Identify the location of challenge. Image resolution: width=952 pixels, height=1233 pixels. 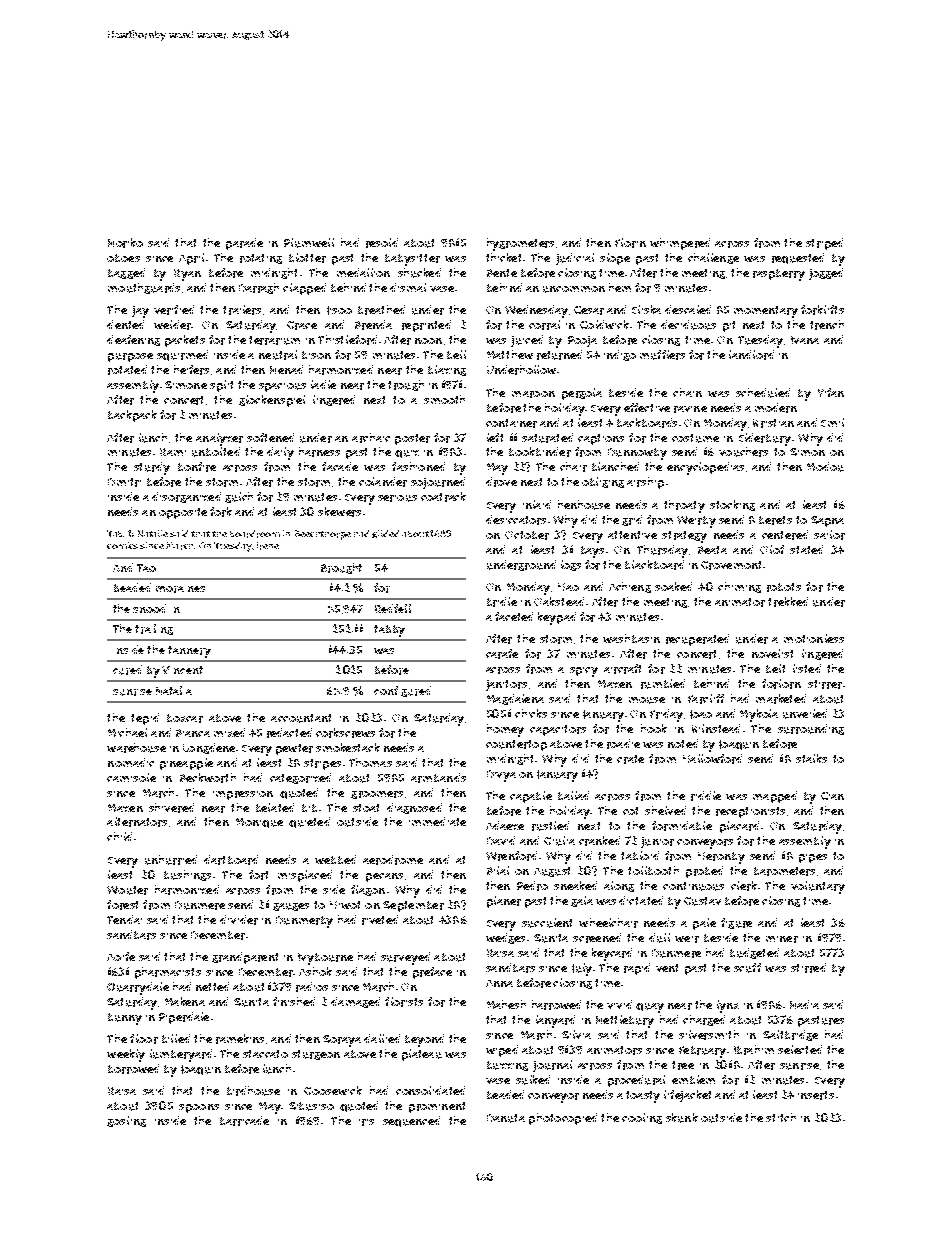
(713, 258).
